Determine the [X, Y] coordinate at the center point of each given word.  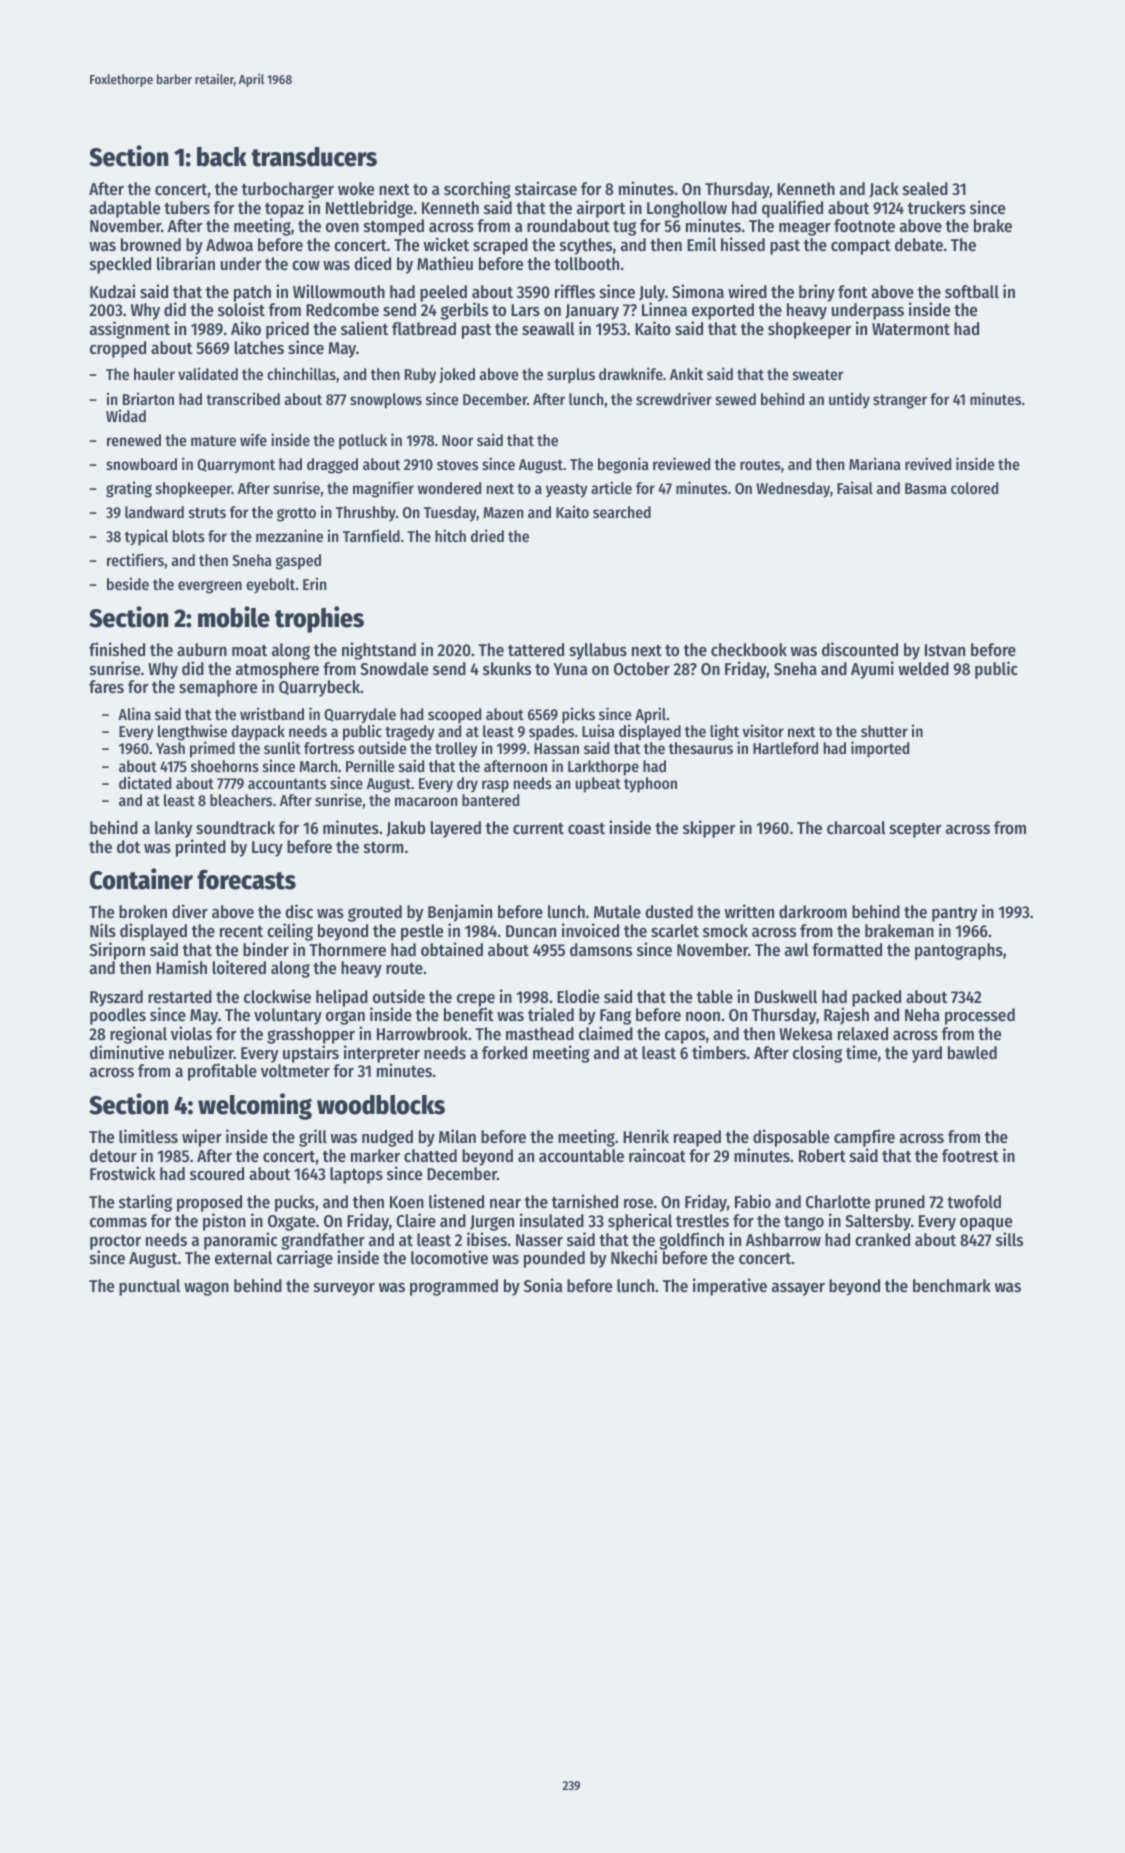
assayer [798, 1289]
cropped [118, 349]
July [652, 294]
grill [313, 1138]
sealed [925, 188]
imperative [730, 1287]
